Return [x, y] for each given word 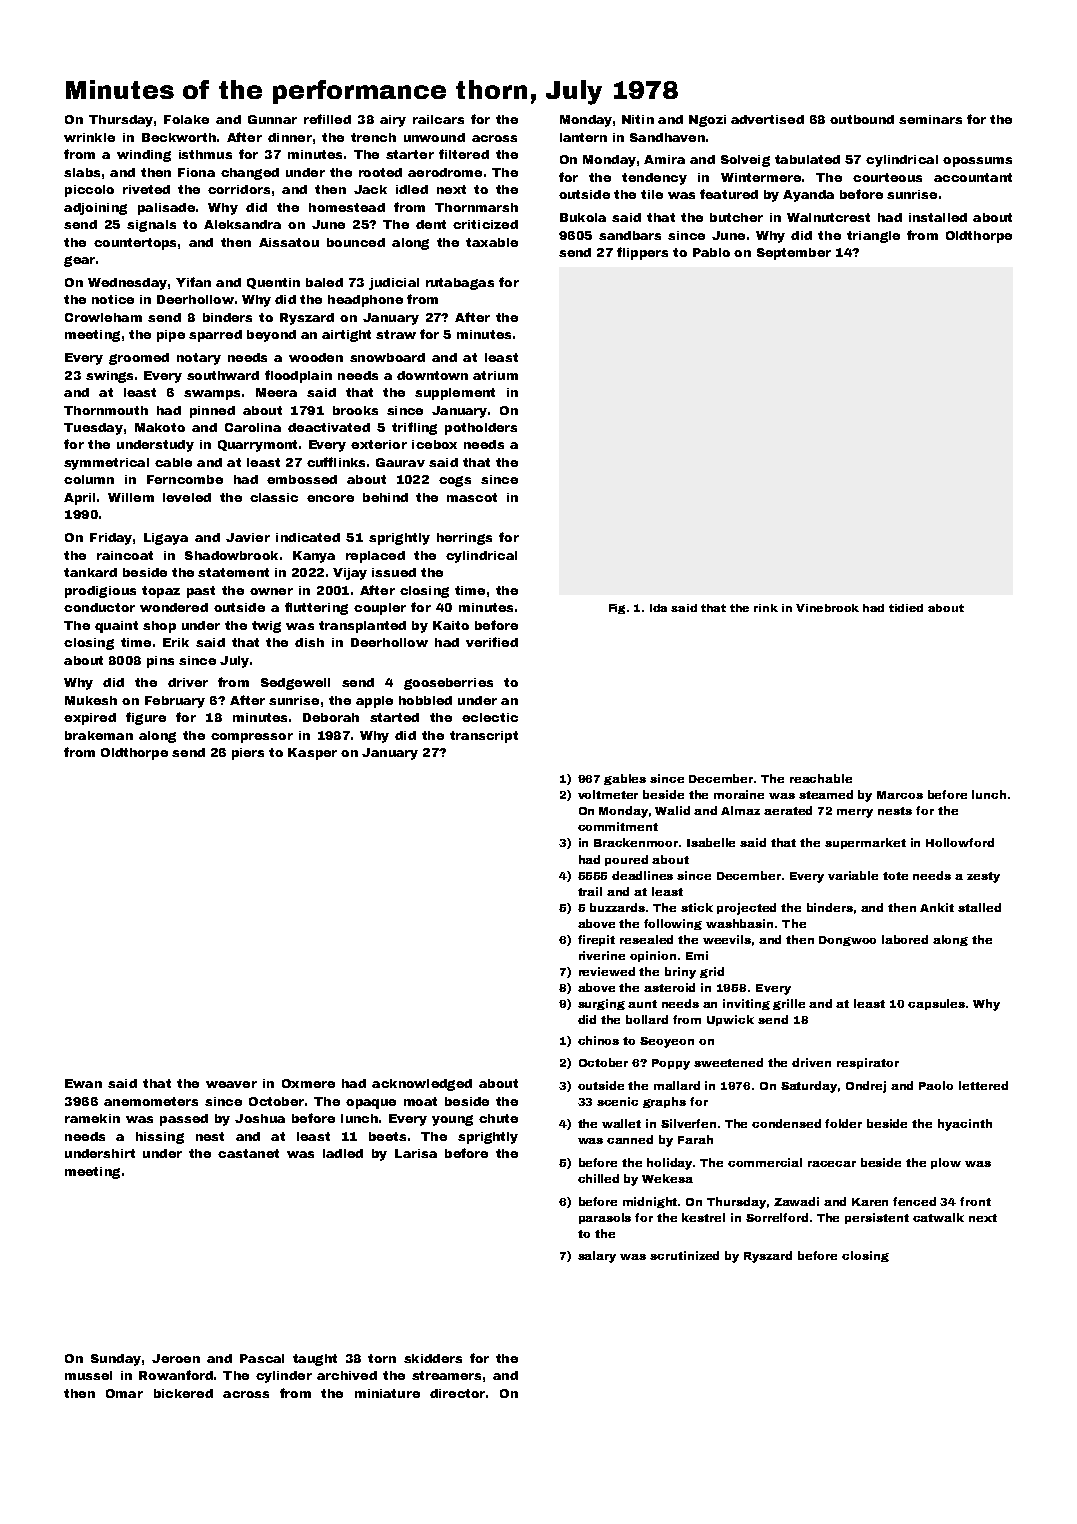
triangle [873, 237]
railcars [438, 119]
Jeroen [176, 1358]
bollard [647, 1019]
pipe [171, 336]
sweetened [728, 1062]
